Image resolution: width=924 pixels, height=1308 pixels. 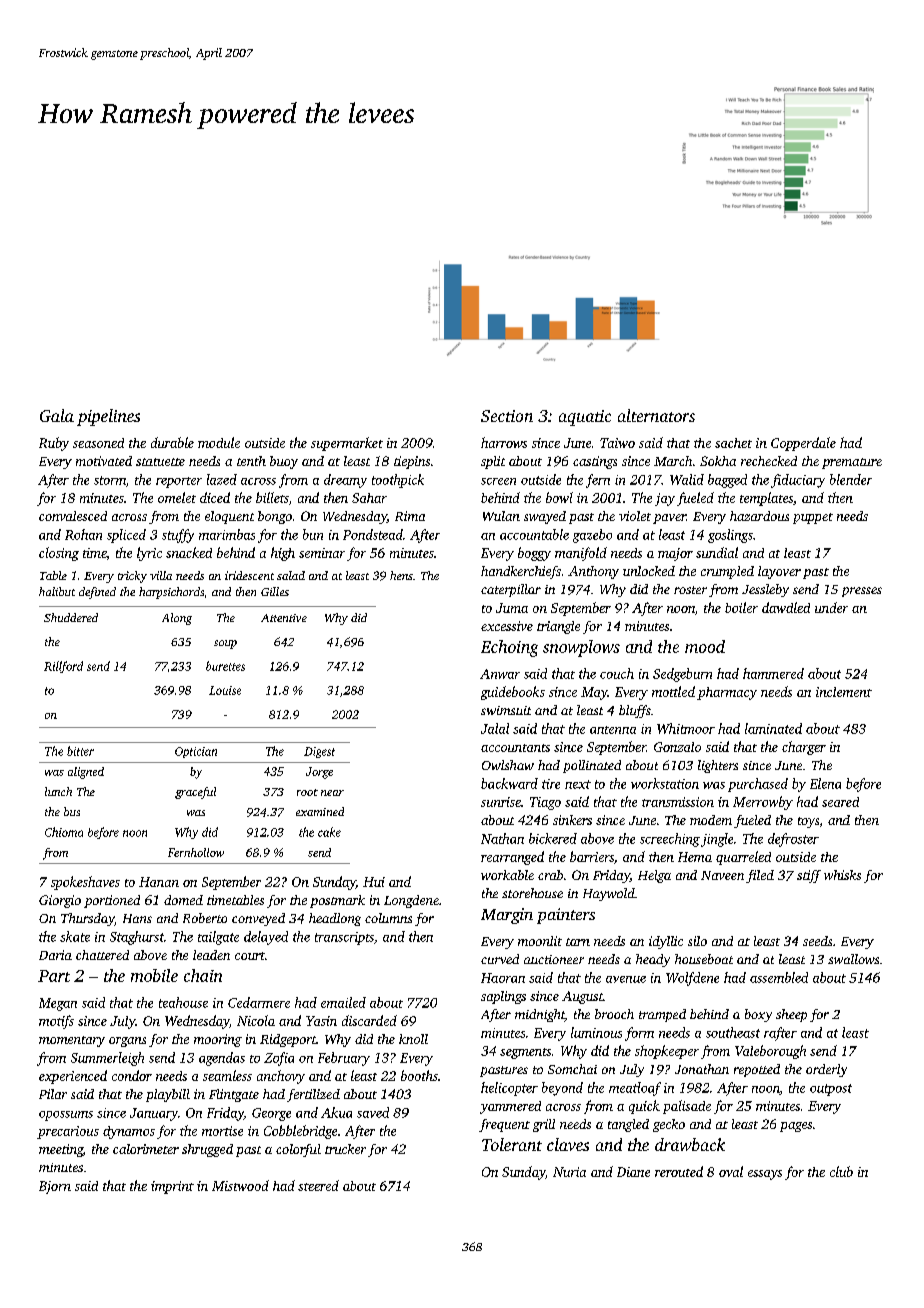 What do you see at coordinates (733, 443) in the screenshot?
I see `sachet` at bounding box center [733, 443].
